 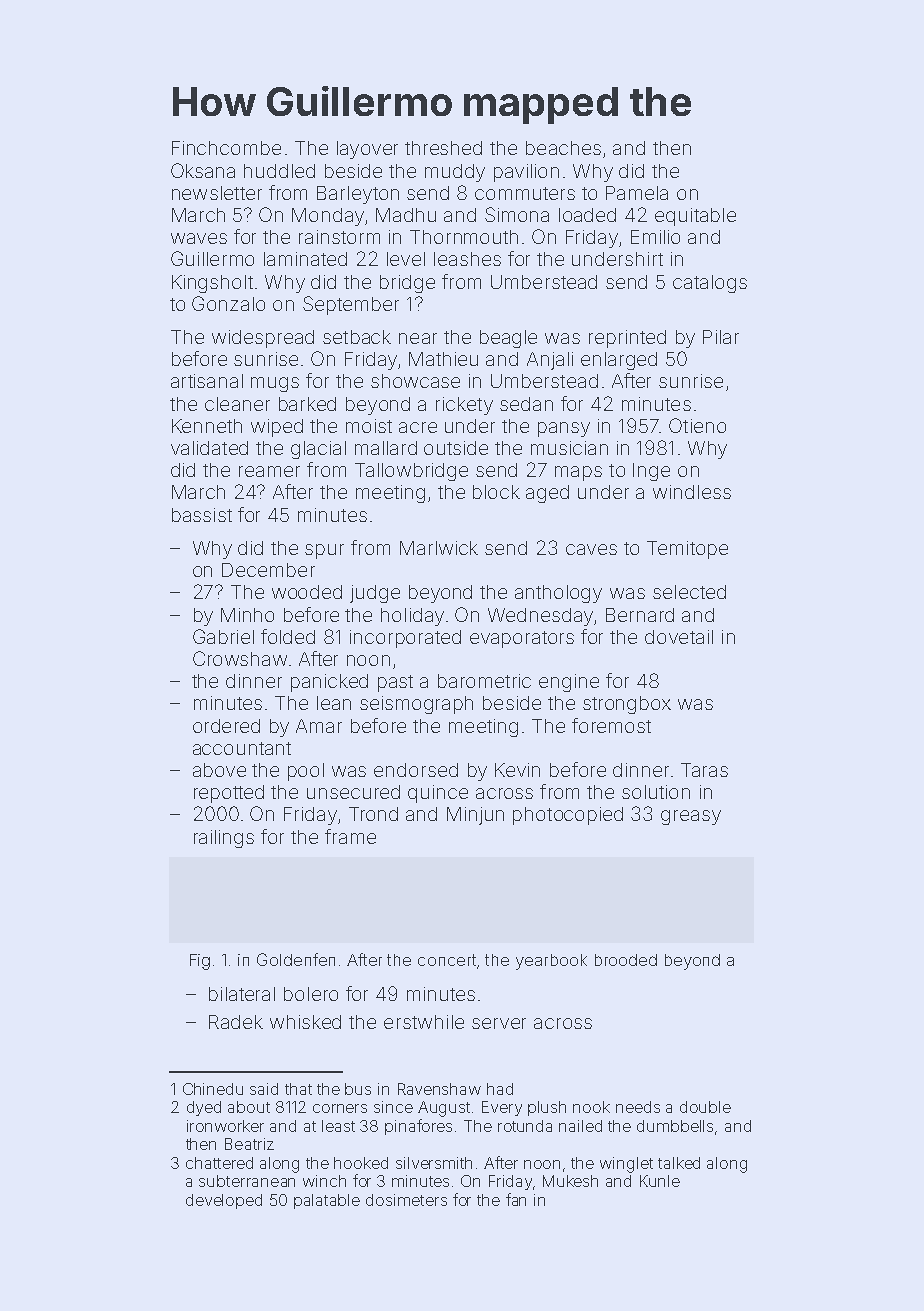 I want to click on reamer, so click(x=269, y=471).
